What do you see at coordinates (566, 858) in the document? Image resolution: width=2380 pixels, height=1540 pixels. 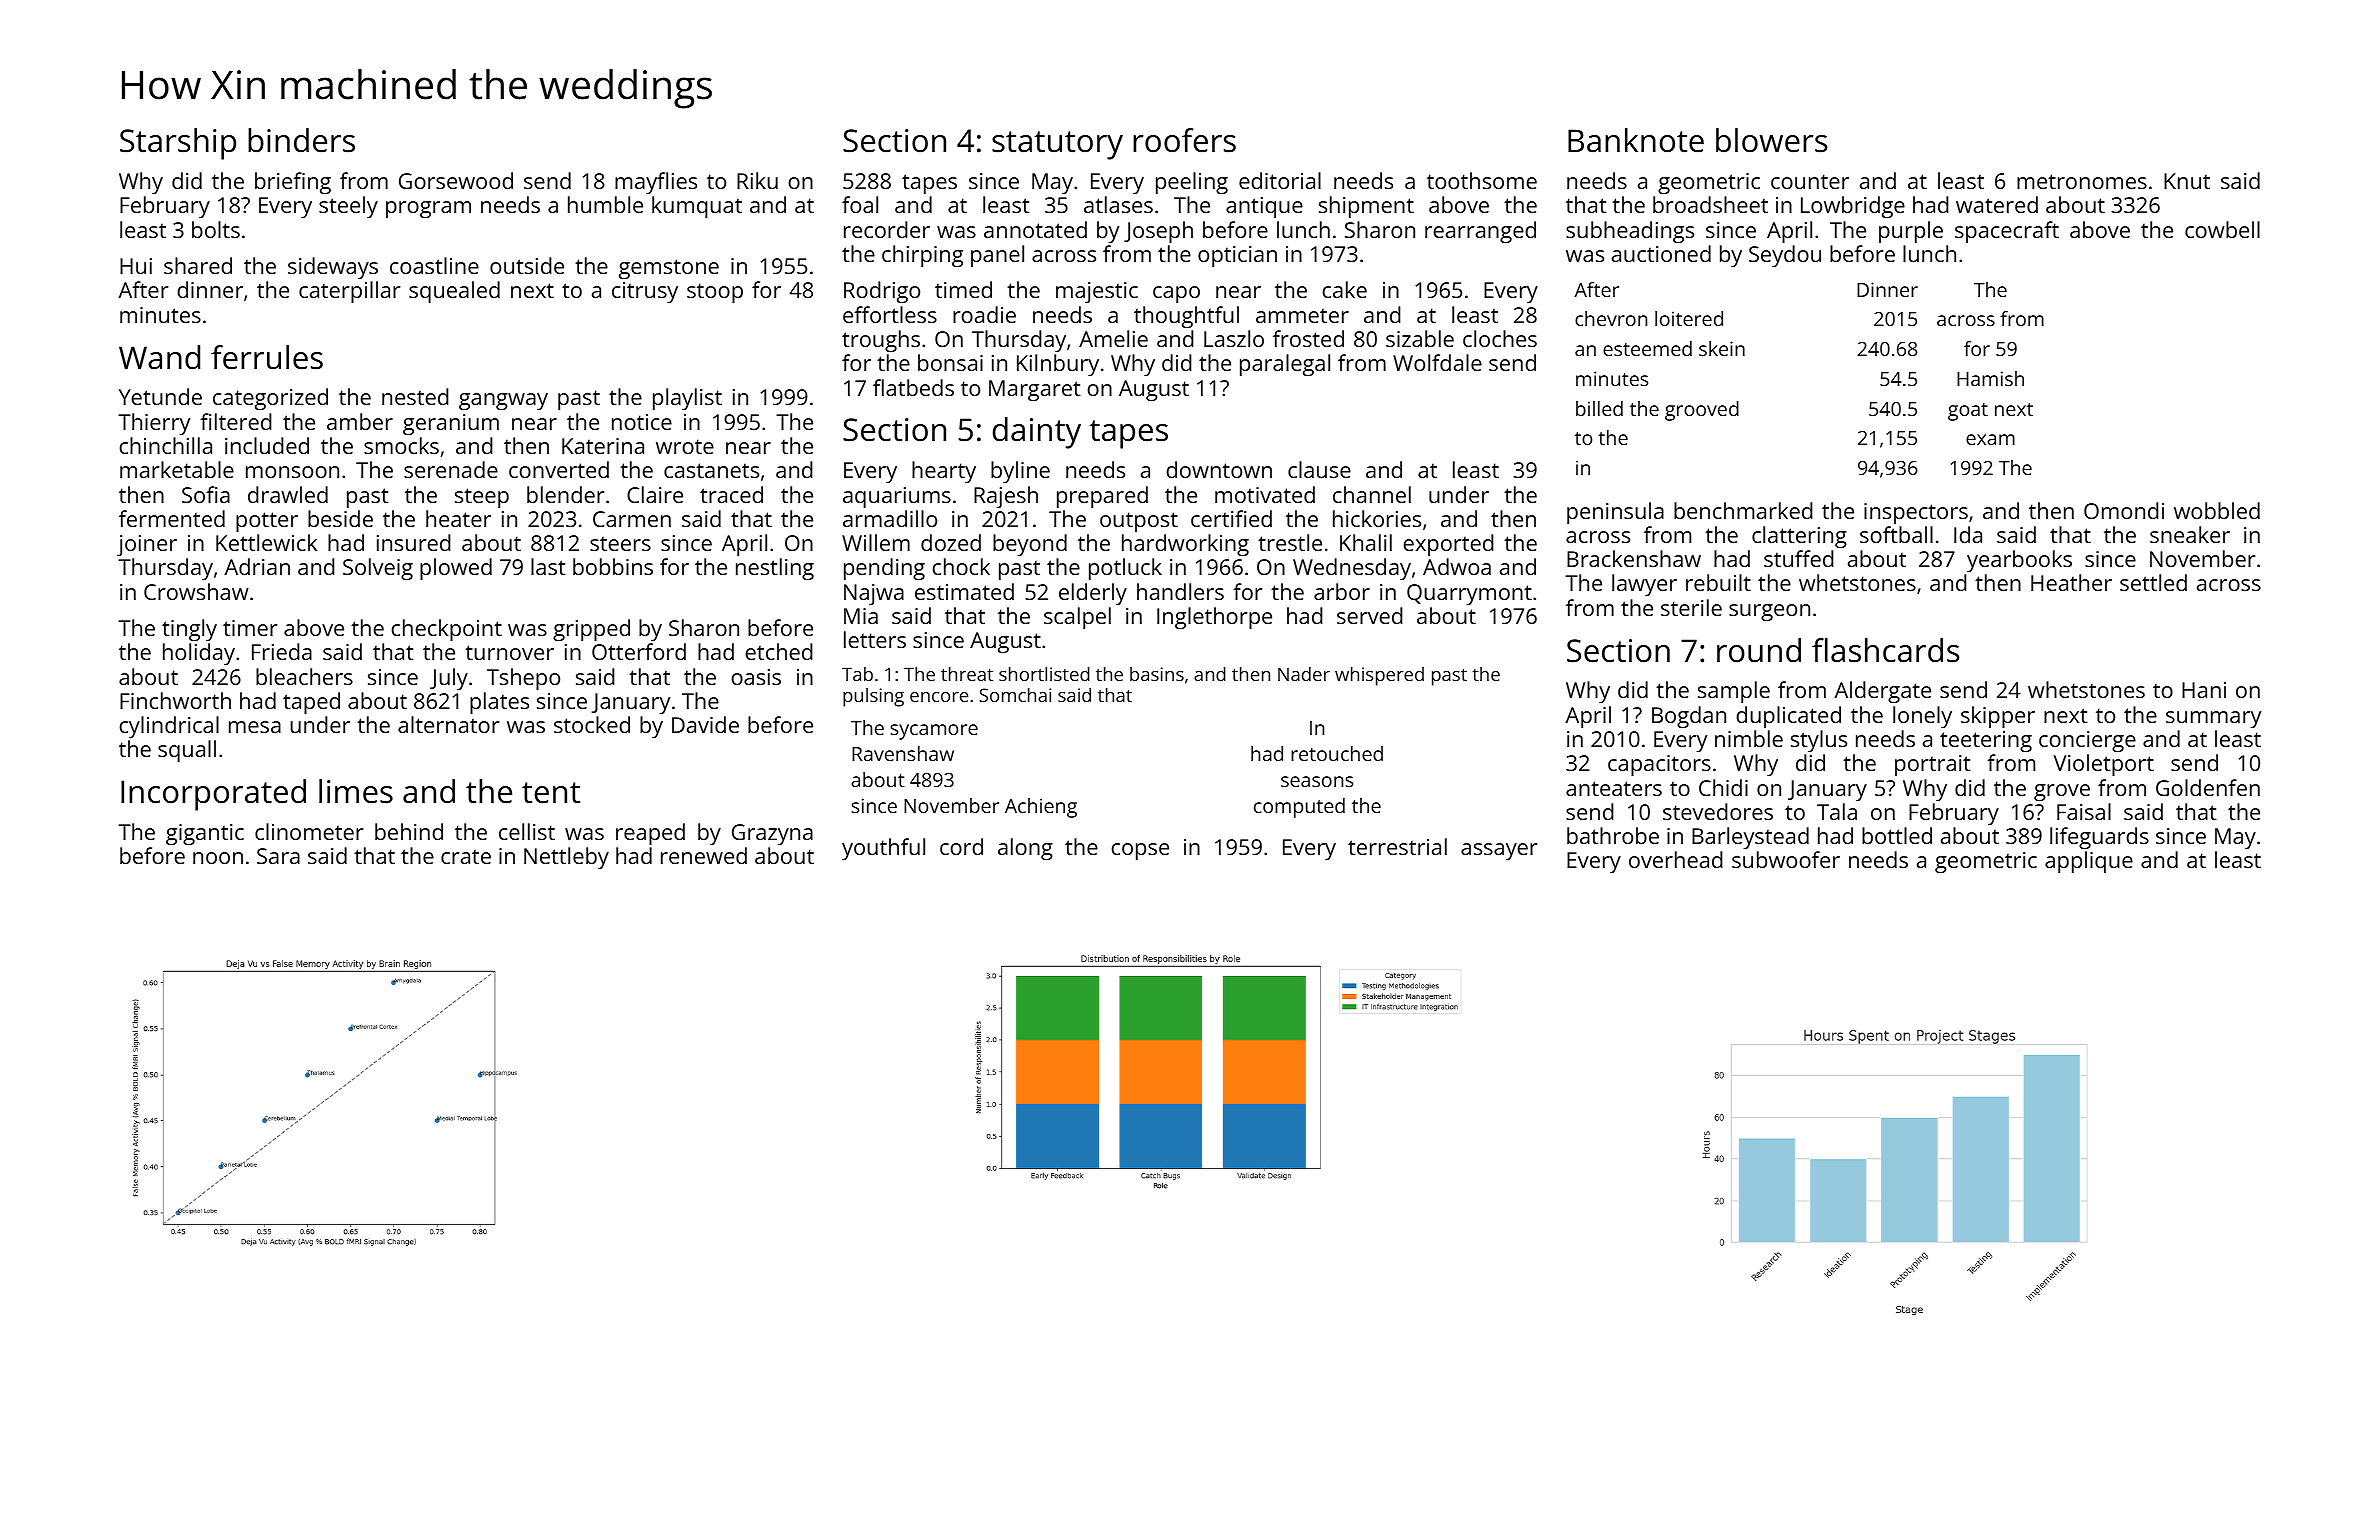 I see `Nettleby` at bounding box center [566, 858].
